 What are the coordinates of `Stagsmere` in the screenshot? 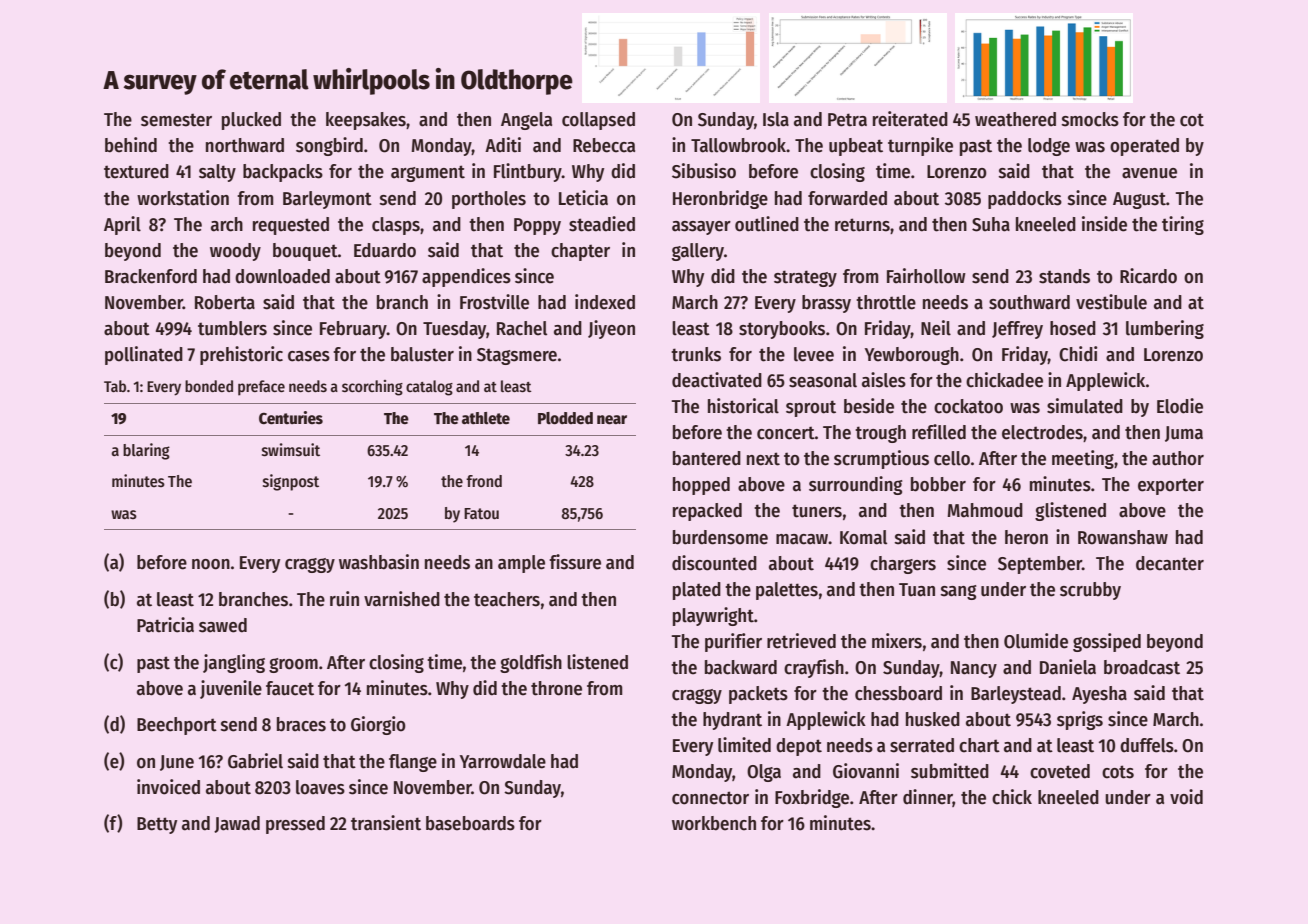 It's located at (517, 356).
